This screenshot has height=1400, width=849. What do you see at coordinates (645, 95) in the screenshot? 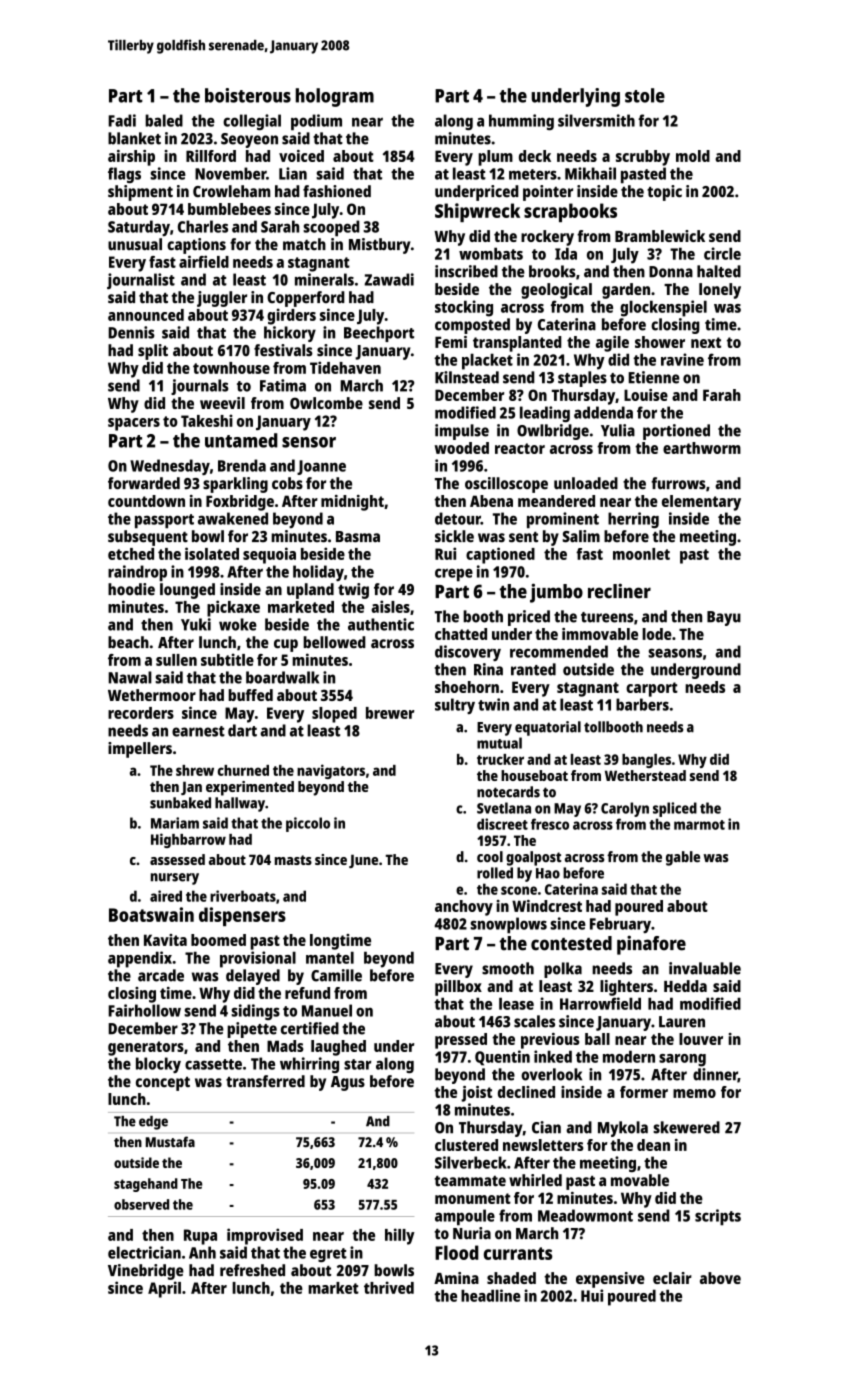
I see `stole` at bounding box center [645, 95].
